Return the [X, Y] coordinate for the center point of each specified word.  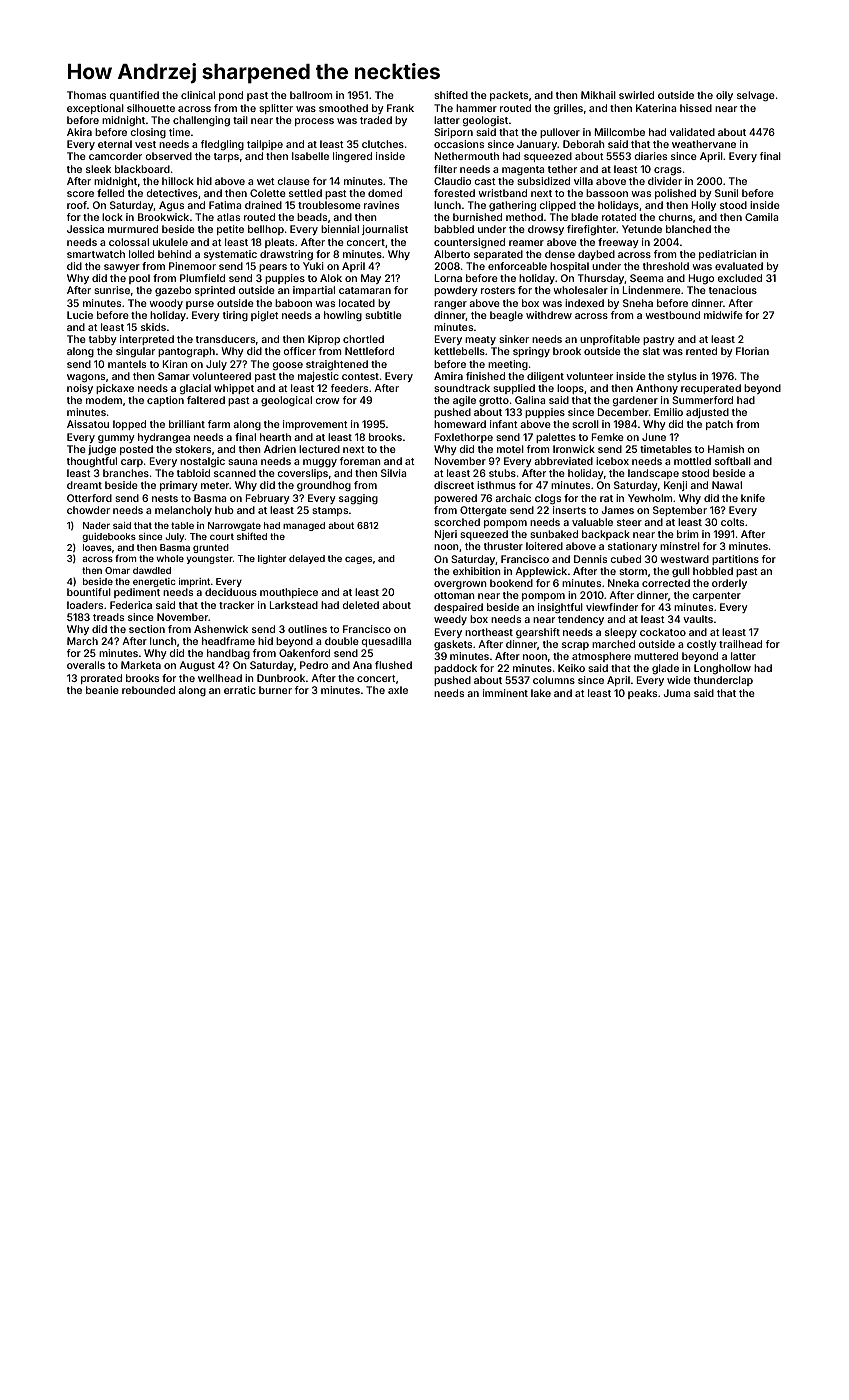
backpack [606, 535]
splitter [276, 109]
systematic [230, 255]
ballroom [311, 95]
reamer [526, 243]
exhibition [477, 571]
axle [398, 690]
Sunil [726, 193]
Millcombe [619, 132]
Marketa [141, 665]
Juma [677, 693]
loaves [97, 547]
